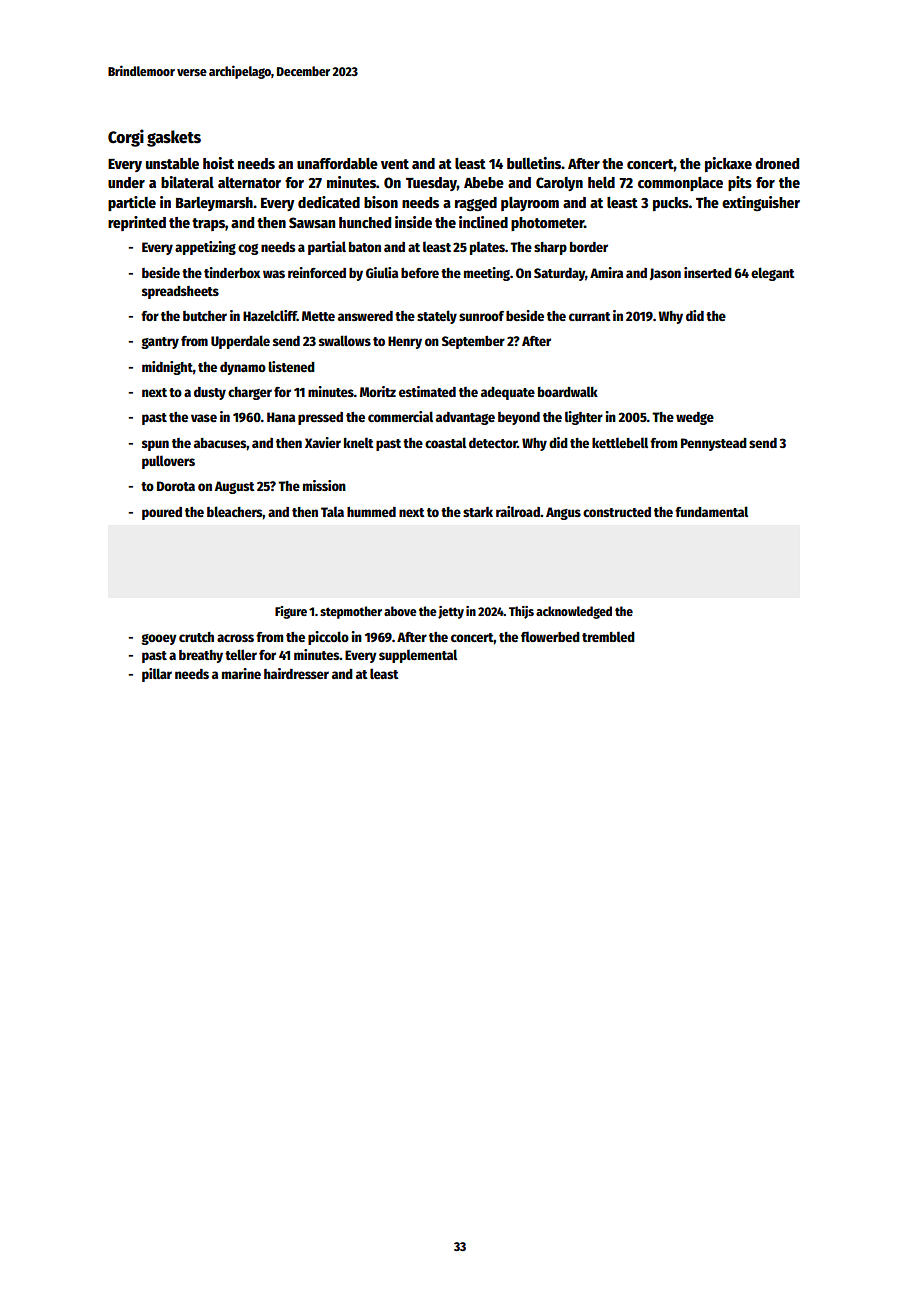 The width and height of the screenshot is (908, 1316). What do you see at coordinates (162, 513) in the screenshot?
I see `poured` at bounding box center [162, 513].
